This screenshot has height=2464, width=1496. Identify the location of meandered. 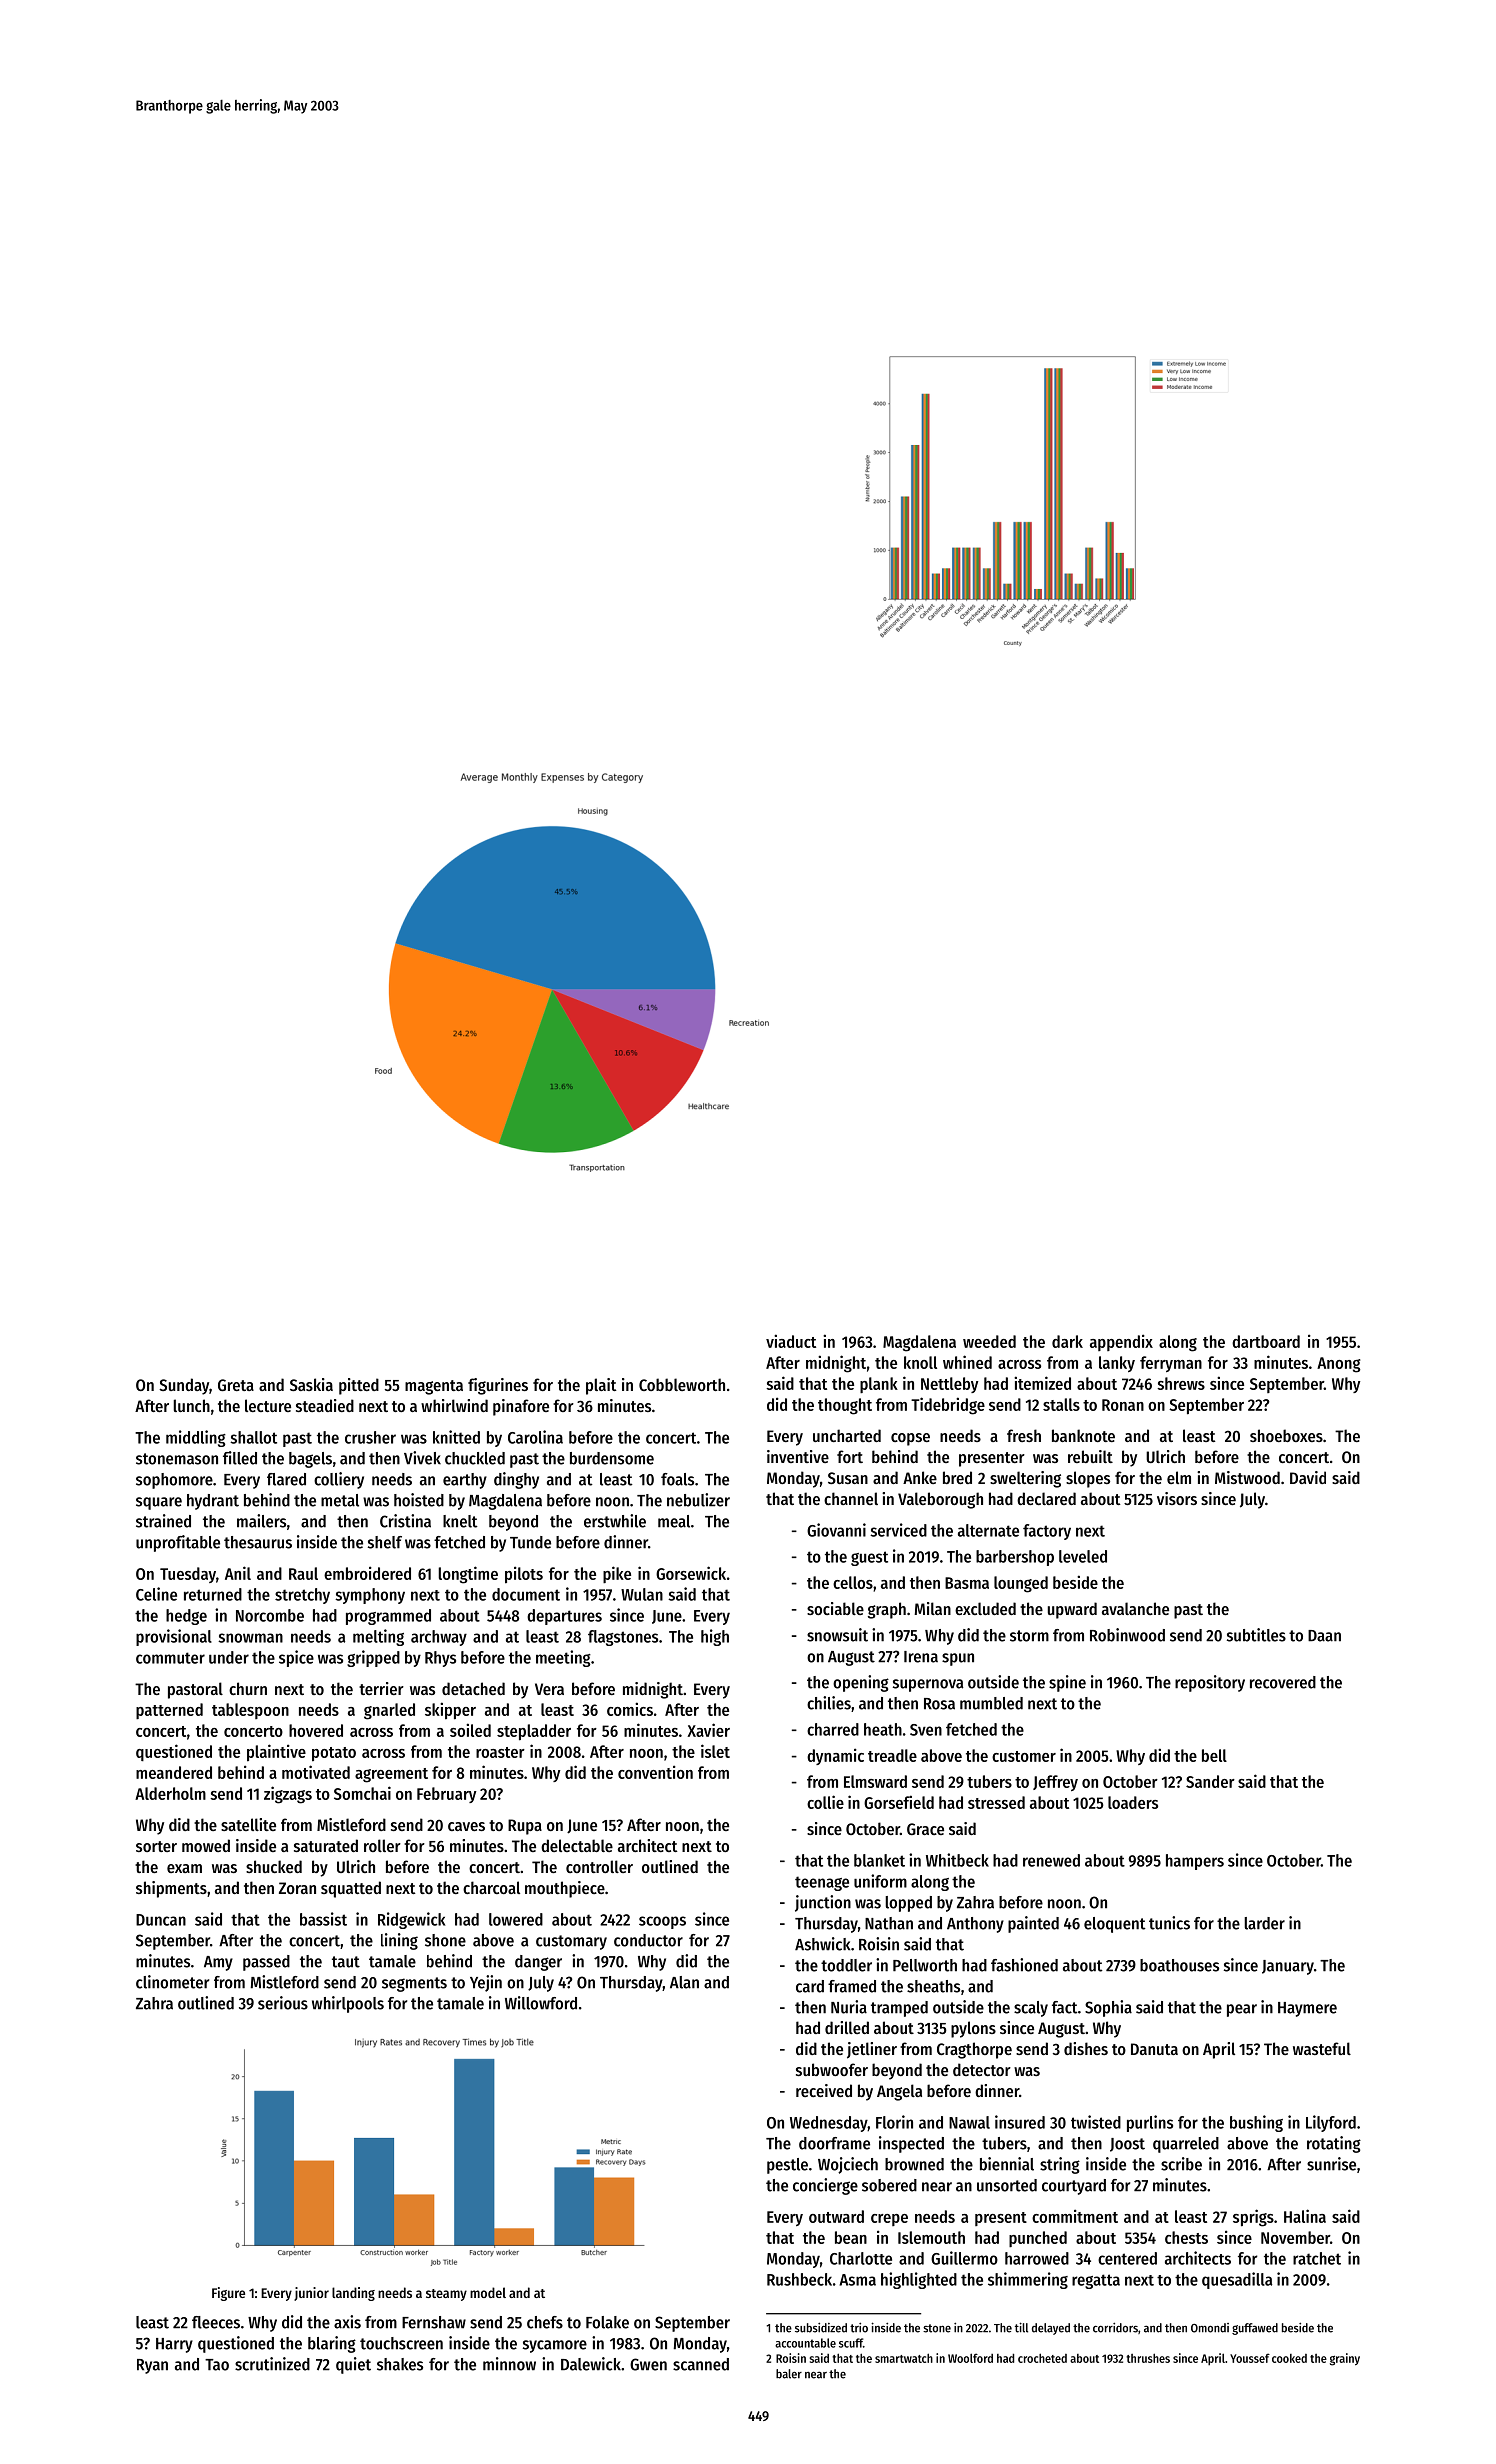
(174, 1772).
